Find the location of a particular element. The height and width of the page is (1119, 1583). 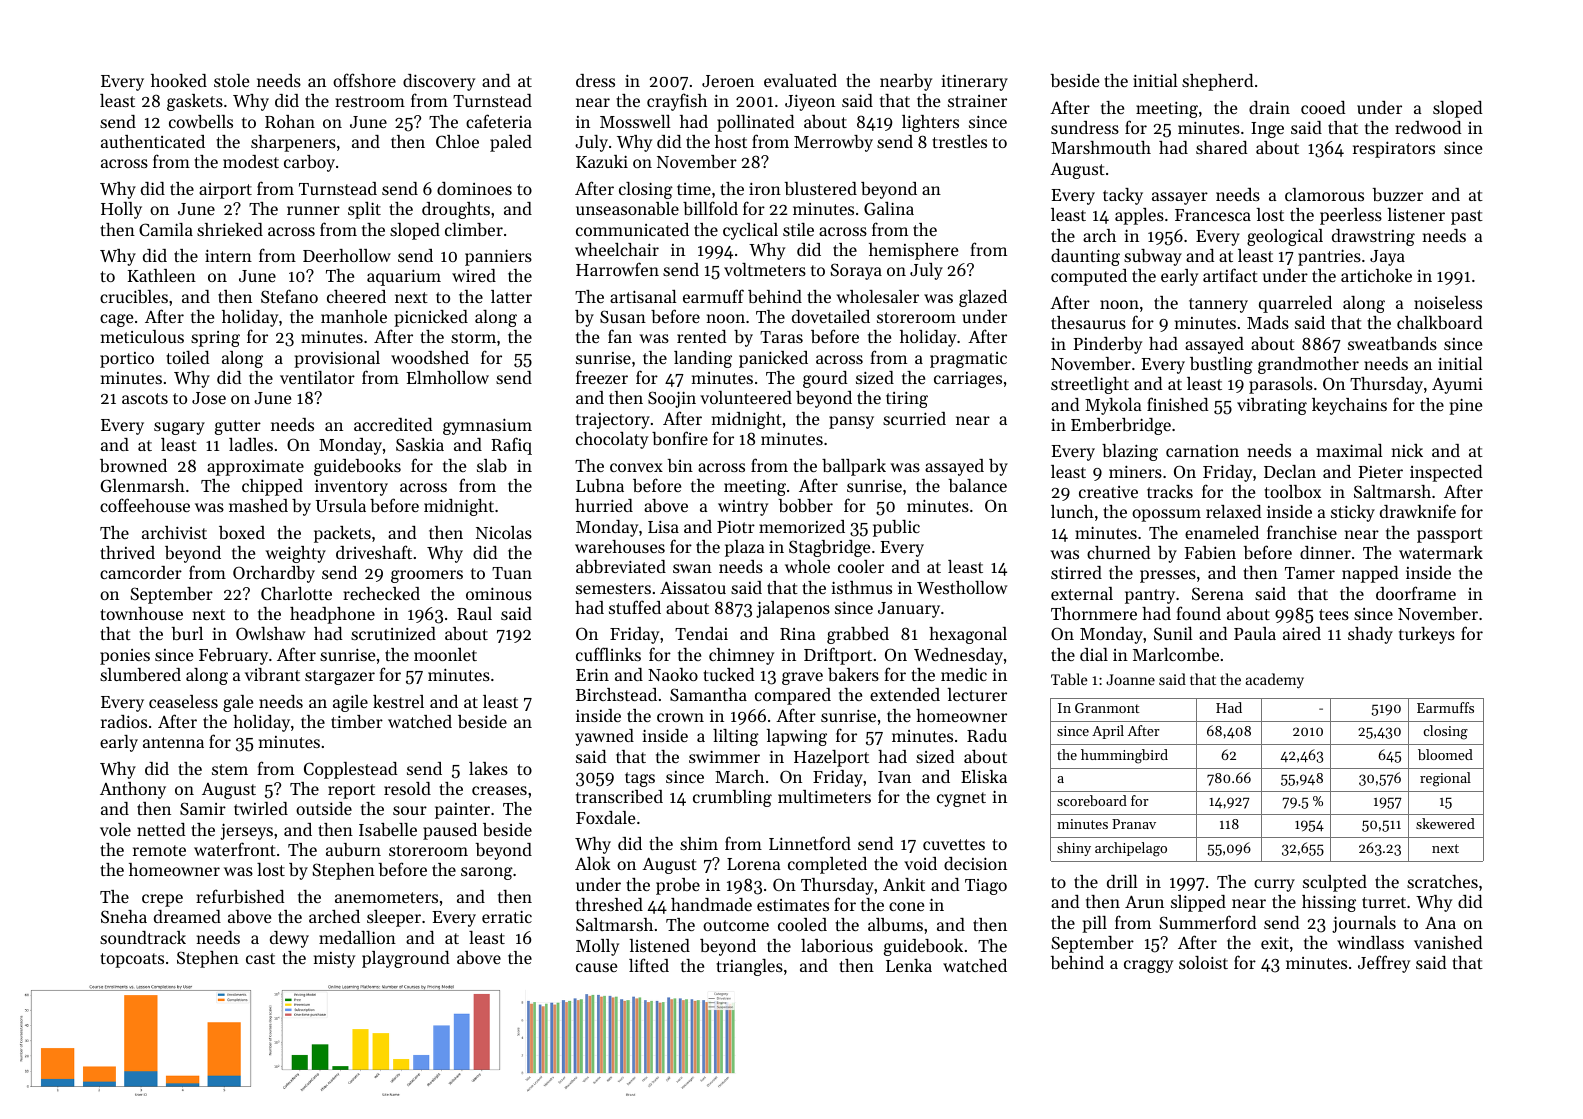

hooked is located at coordinates (179, 80).
